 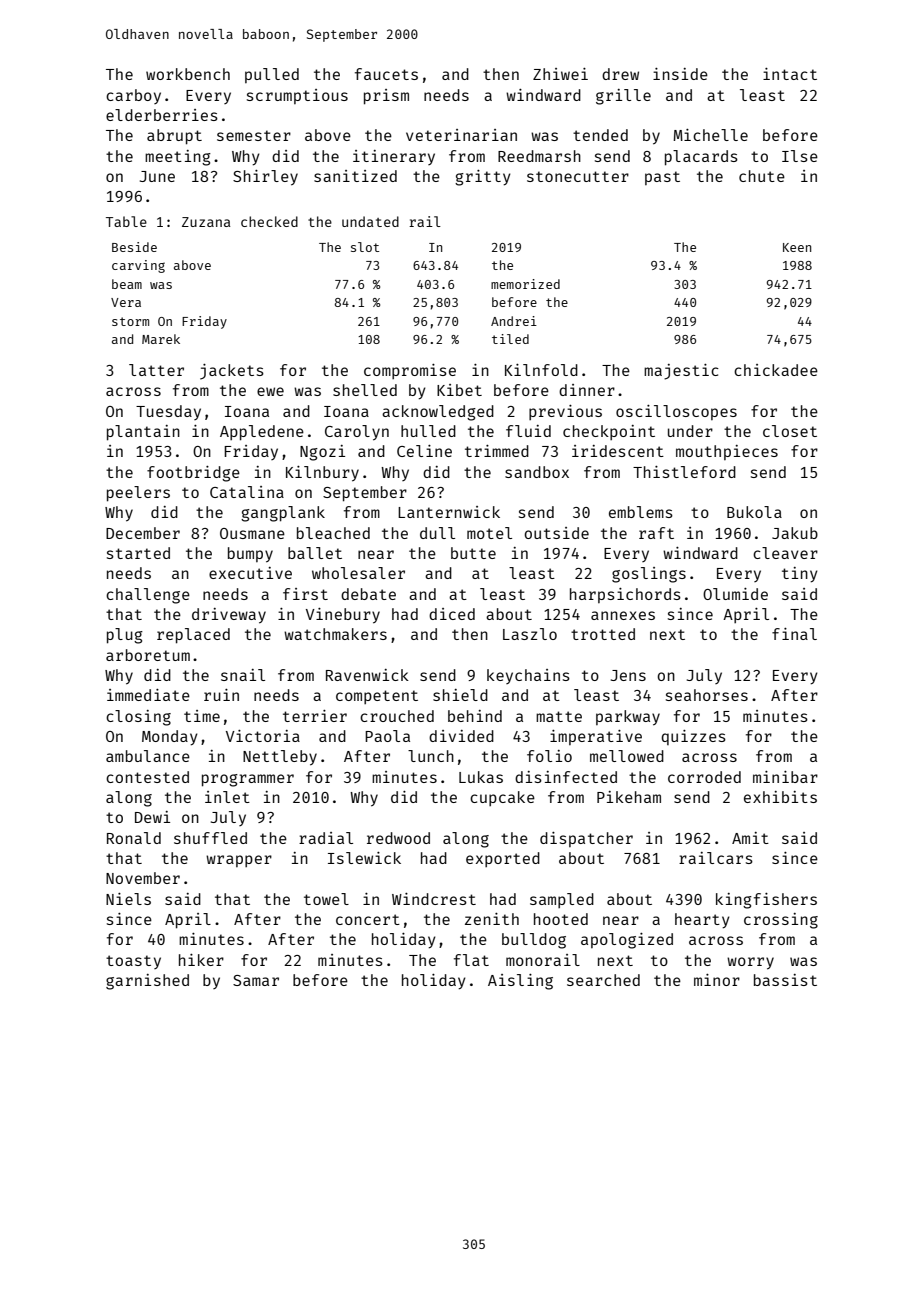 I want to click on latter, so click(x=156, y=370).
